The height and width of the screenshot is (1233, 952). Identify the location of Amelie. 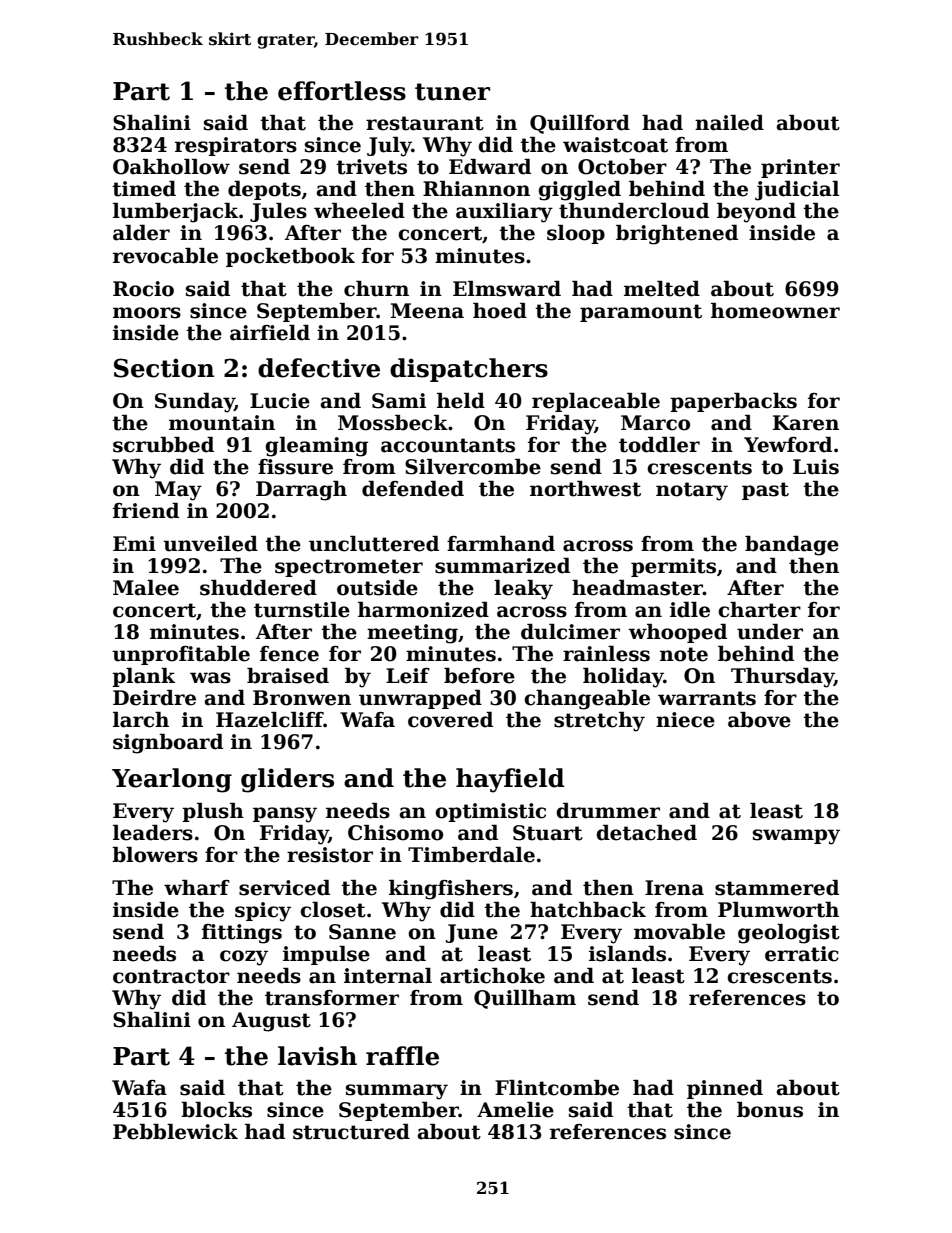
(515, 1110).
